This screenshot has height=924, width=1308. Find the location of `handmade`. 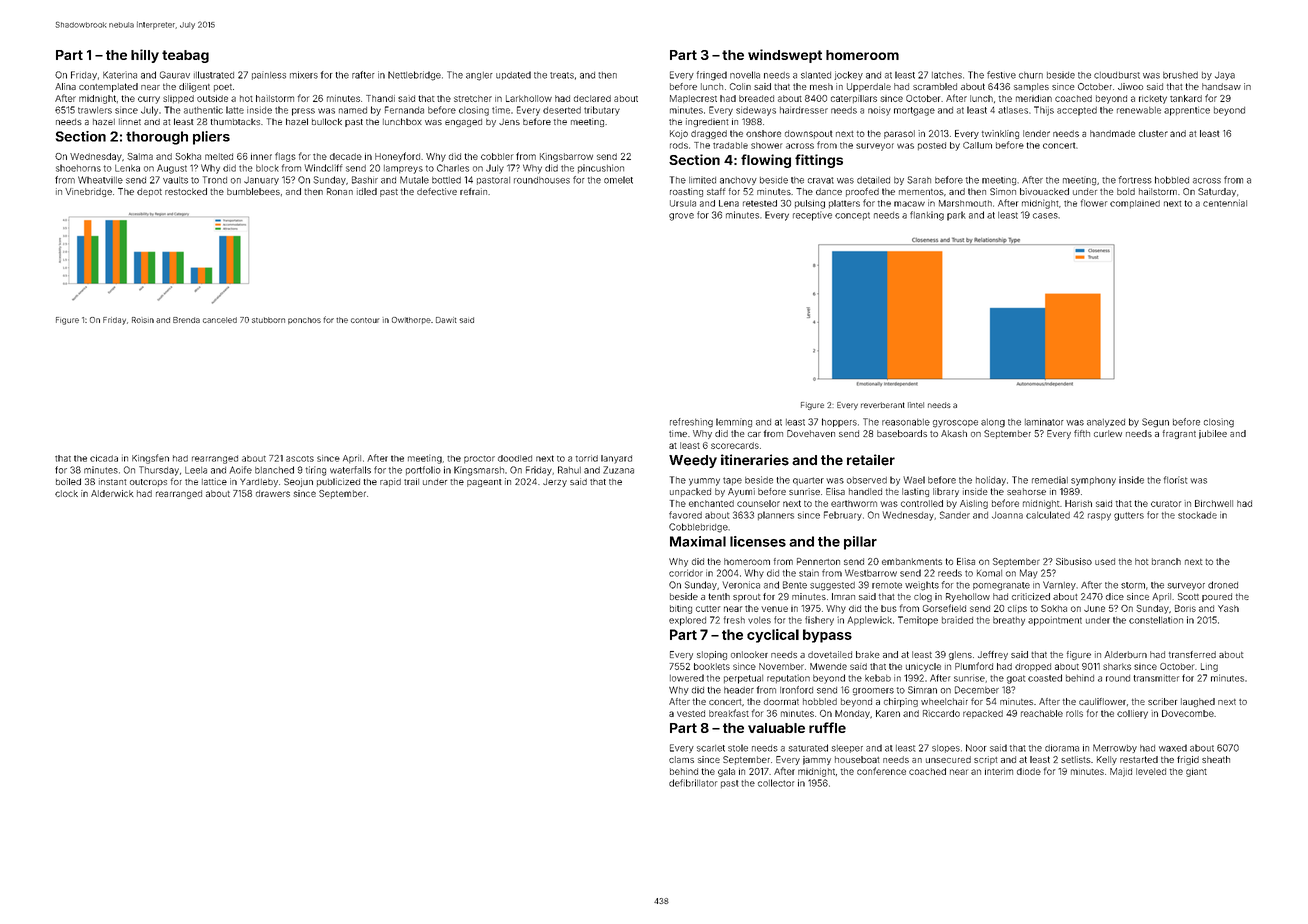

handmade is located at coordinates (1112, 133).
